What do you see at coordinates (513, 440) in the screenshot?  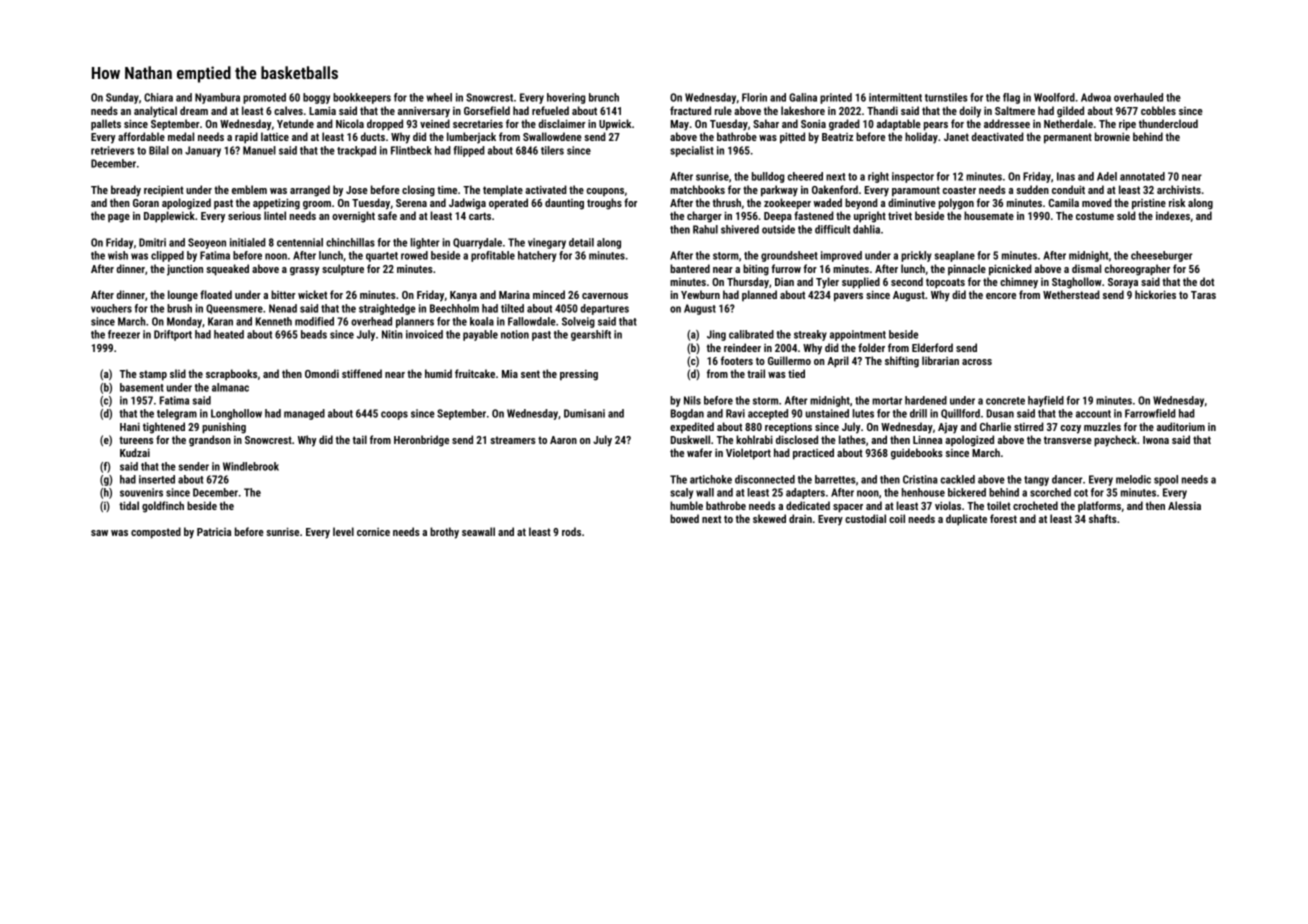 I see `streamers` at bounding box center [513, 440].
